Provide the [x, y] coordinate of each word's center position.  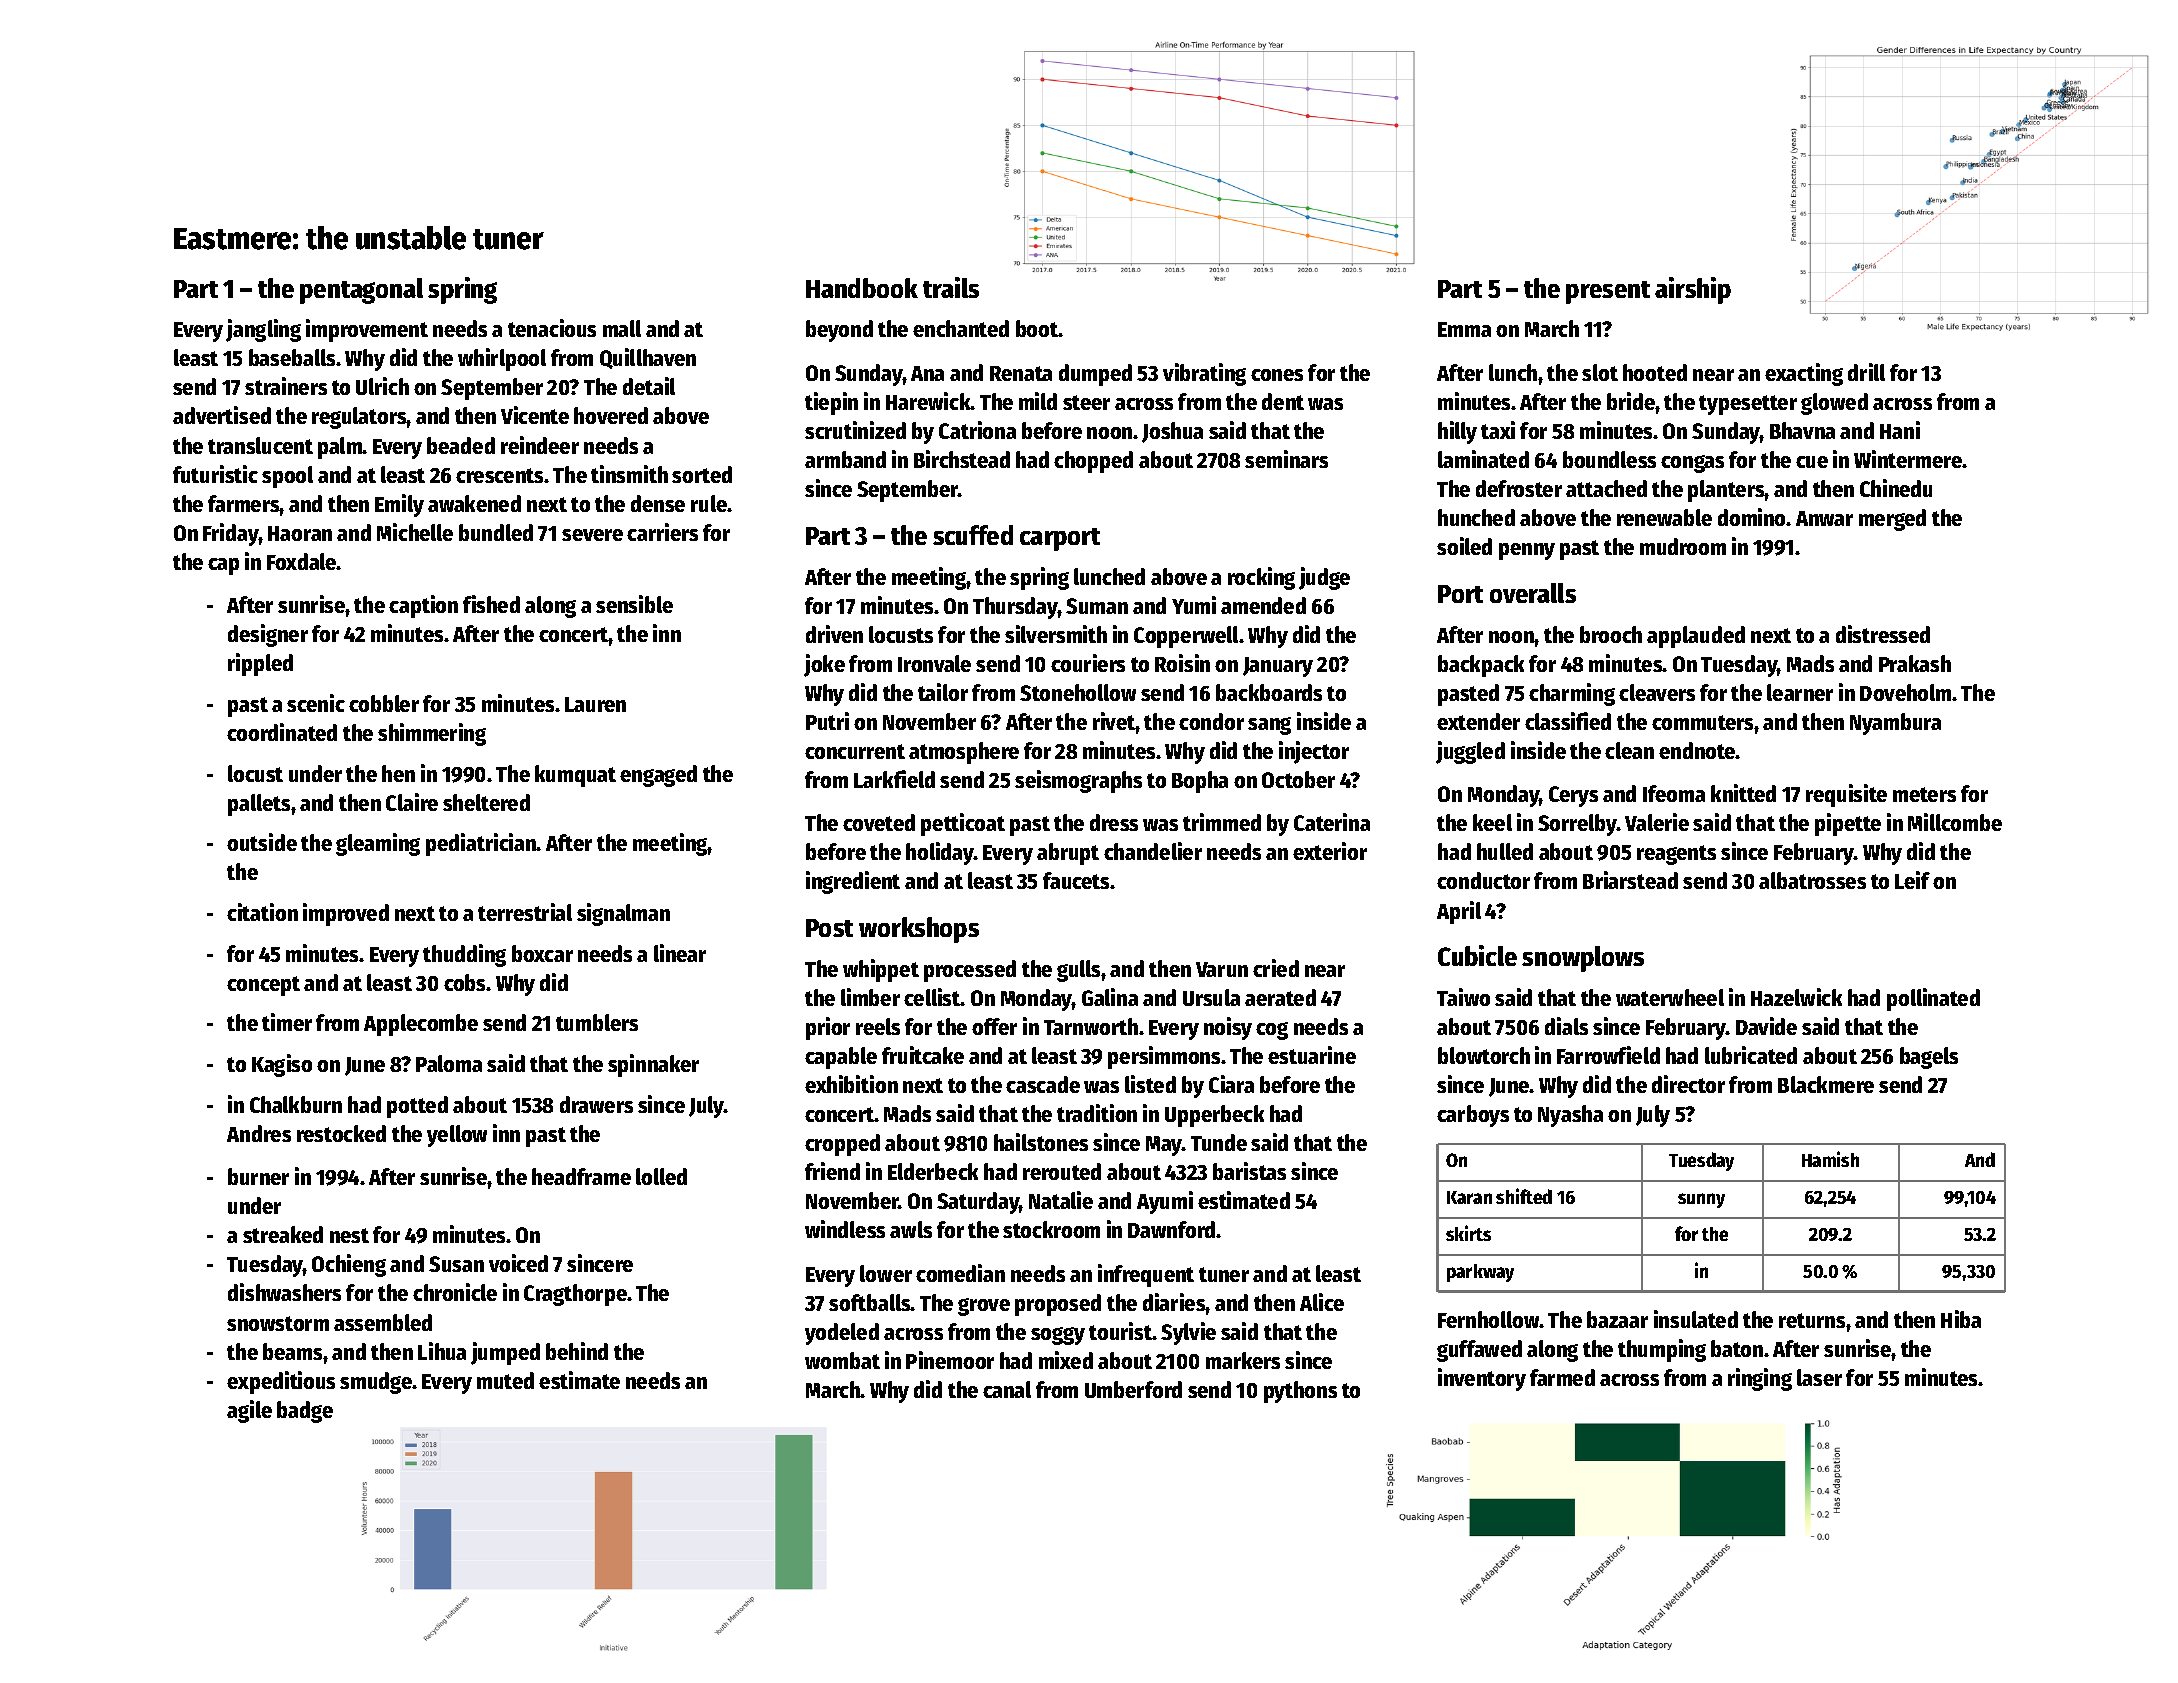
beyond [839, 331]
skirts [1468, 1233]
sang [1269, 726]
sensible [634, 604]
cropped [842, 1145]
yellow [457, 1136]
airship [1693, 290]
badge [305, 1412]
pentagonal [361, 291]
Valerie [1657, 822]
